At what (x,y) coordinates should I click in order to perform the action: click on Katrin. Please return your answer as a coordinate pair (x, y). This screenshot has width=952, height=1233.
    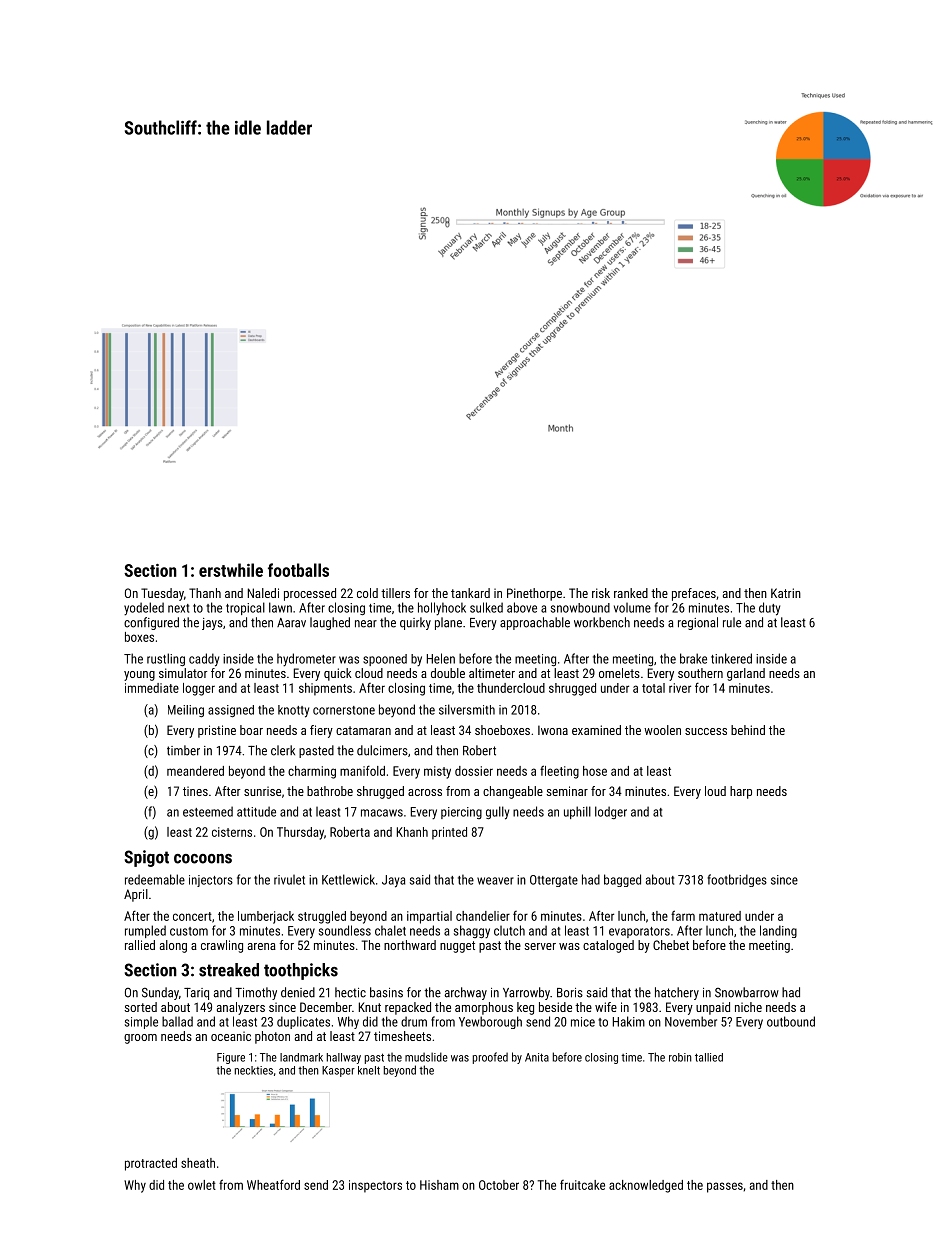
    Looking at the image, I should click on (786, 593).
